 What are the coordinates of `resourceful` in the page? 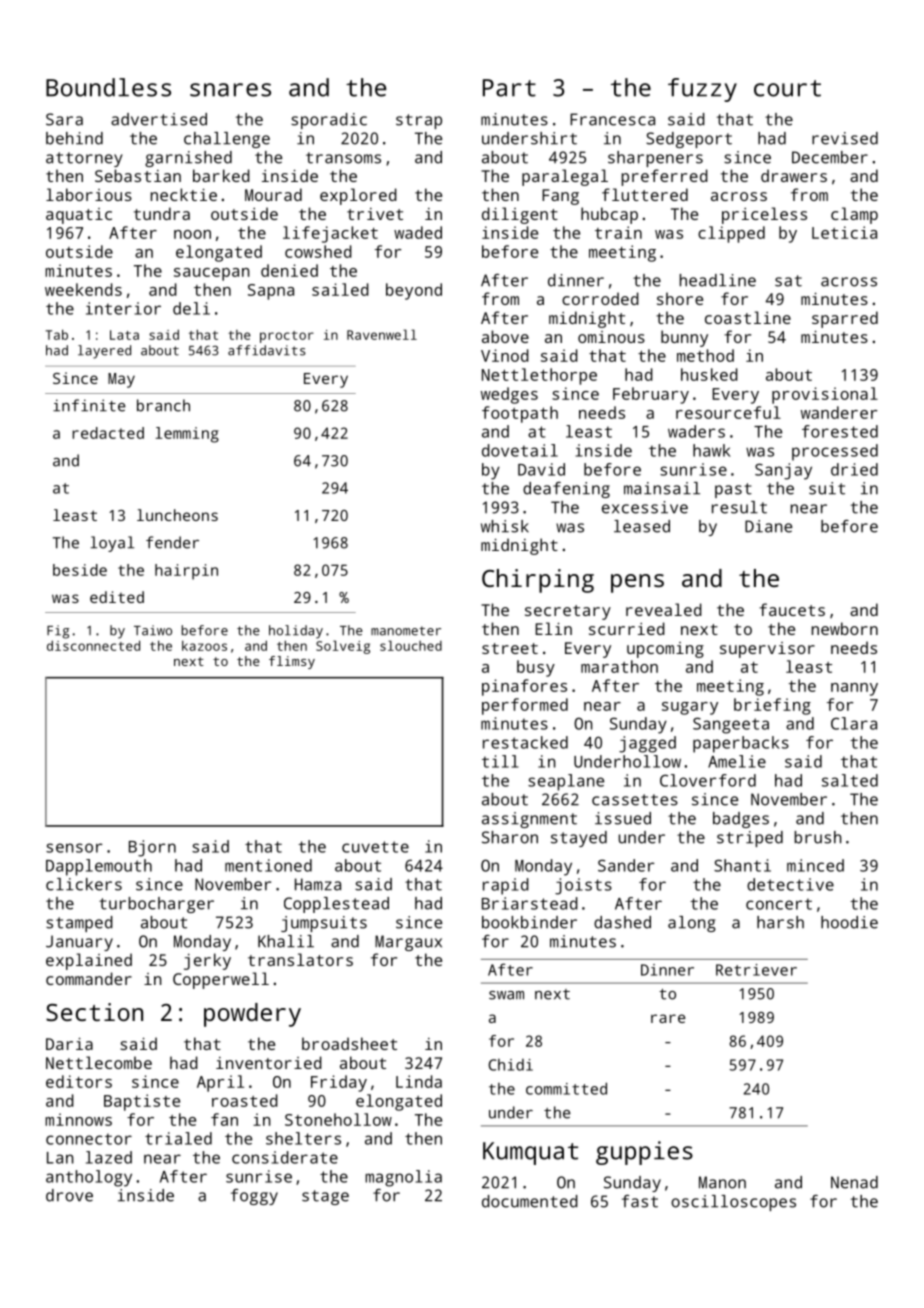 It's located at (728, 412).
